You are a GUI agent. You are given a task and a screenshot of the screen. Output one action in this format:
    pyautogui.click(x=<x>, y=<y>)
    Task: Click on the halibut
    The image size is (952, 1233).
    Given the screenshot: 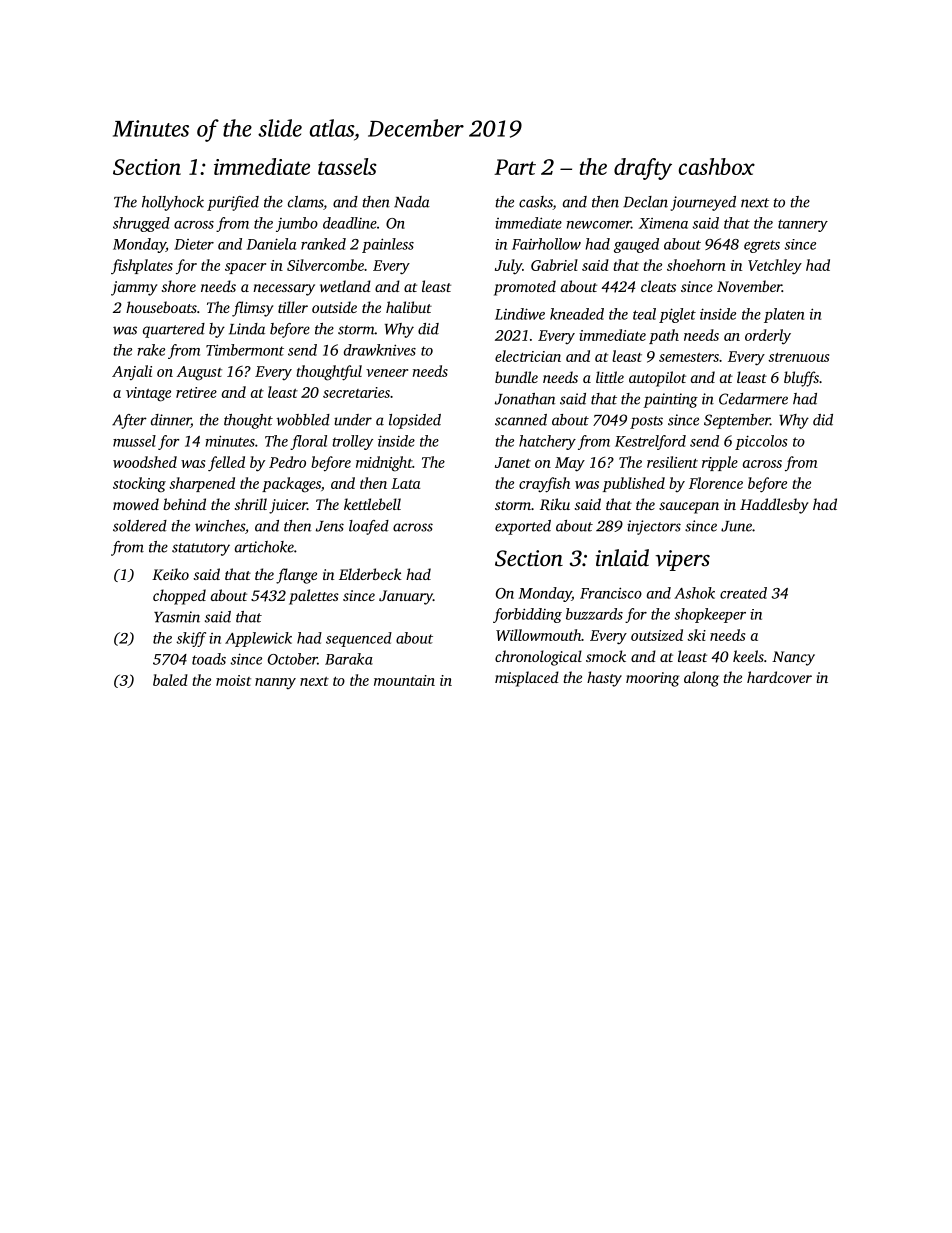 What is the action you would take?
    pyautogui.click(x=409, y=307)
